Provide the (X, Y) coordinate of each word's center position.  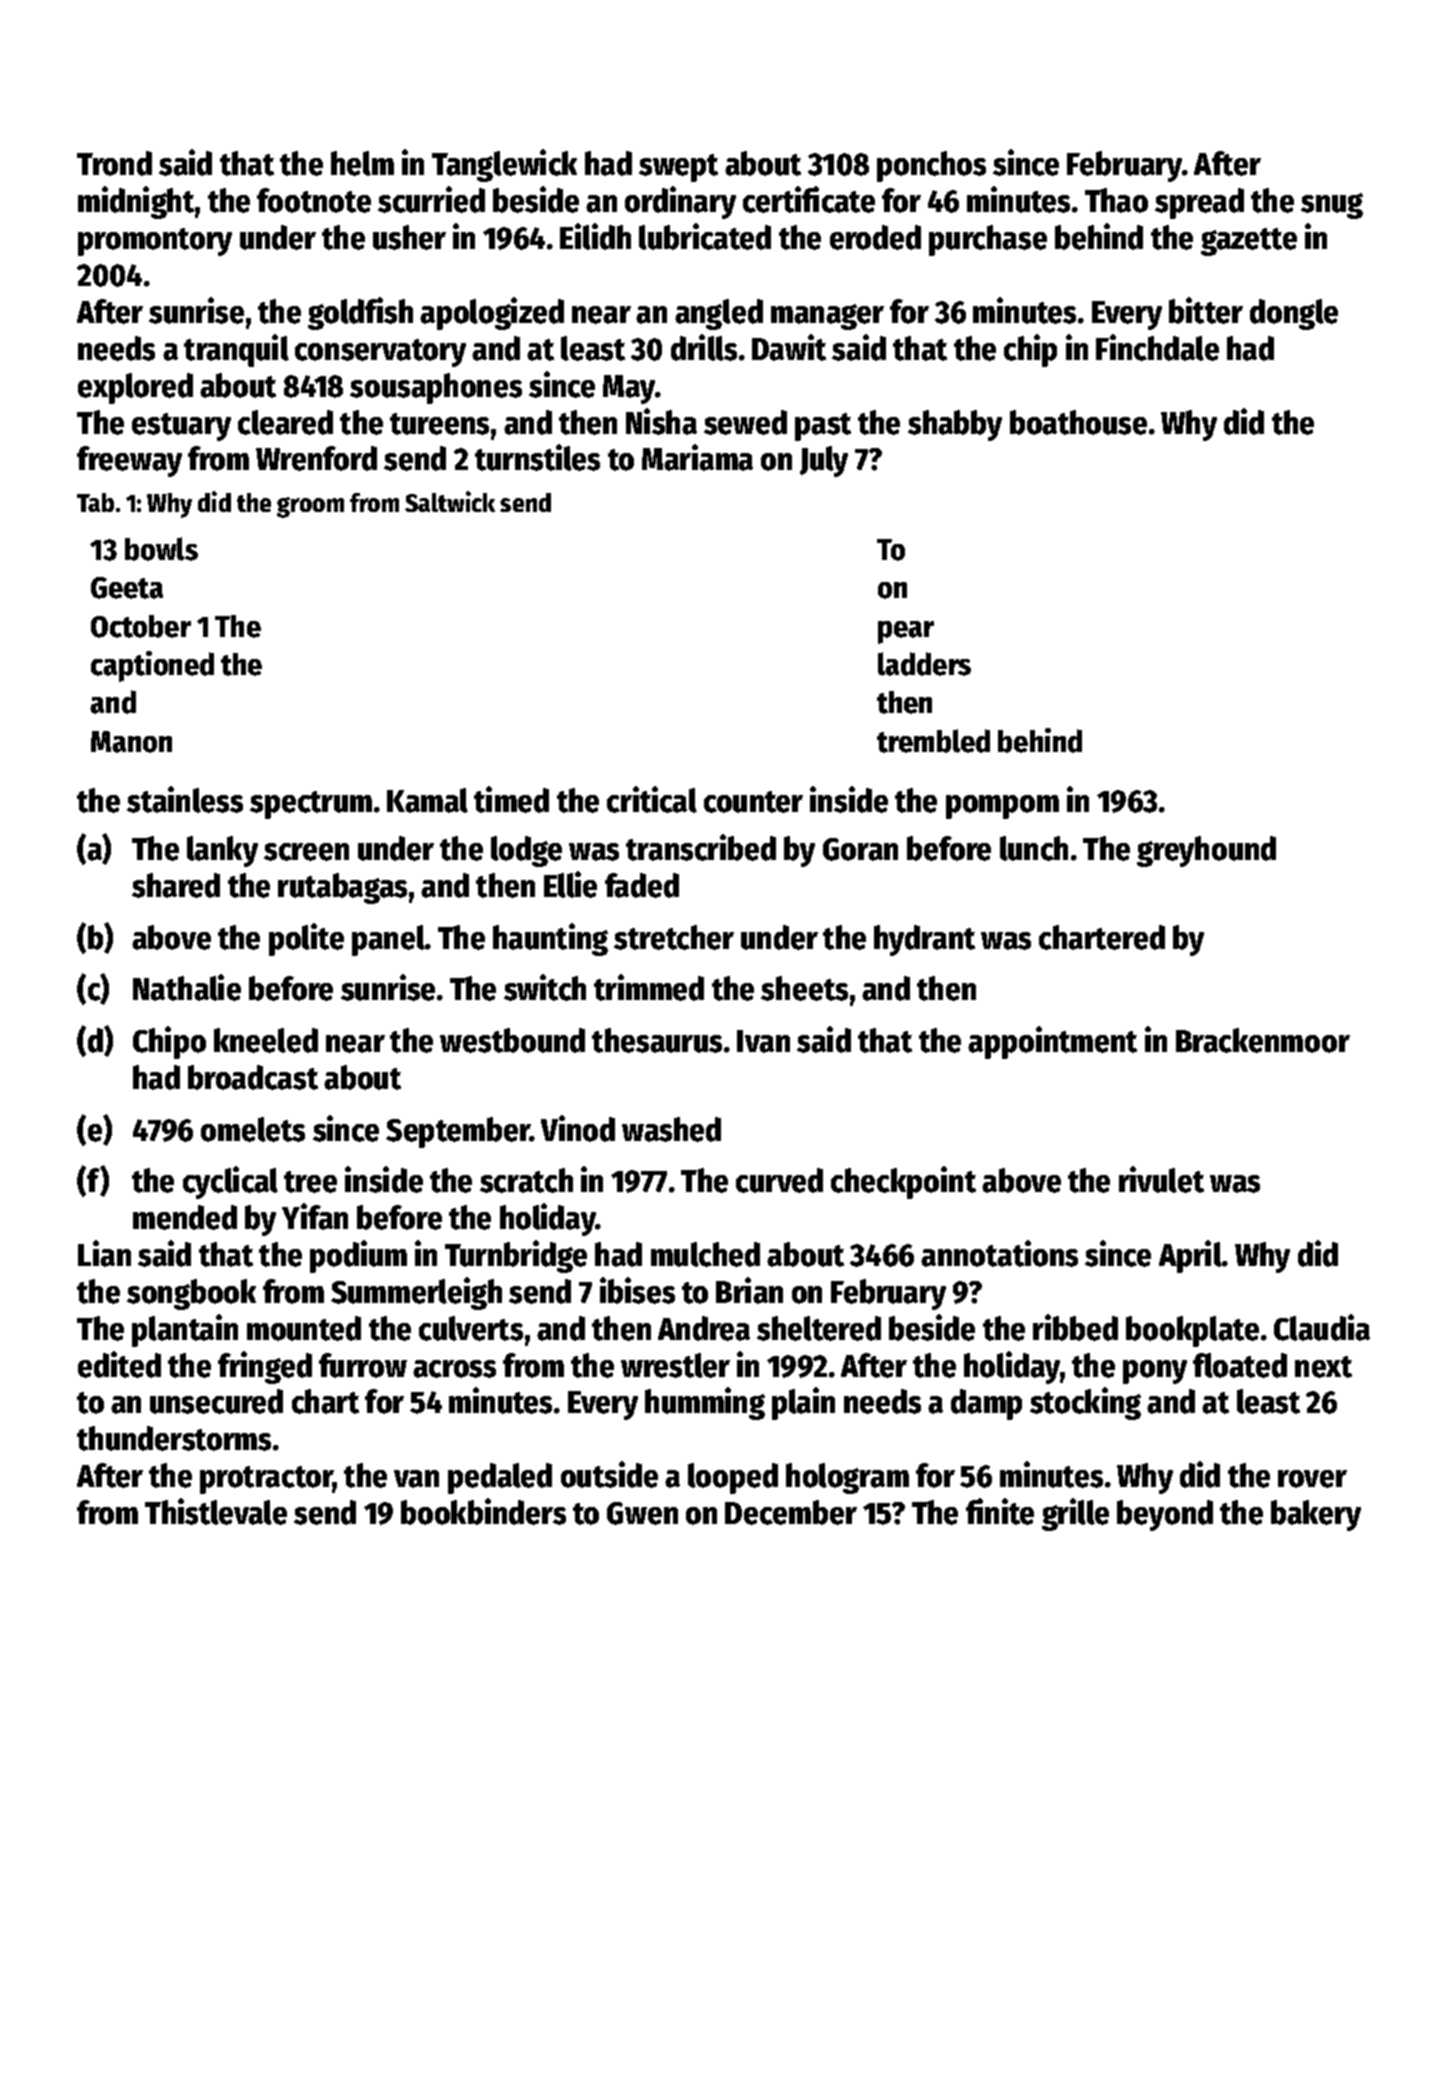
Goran (860, 849)
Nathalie (187, 987)
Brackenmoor (1263, 1040)
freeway (129, 461)
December (791, 1512)
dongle (1294, 314)
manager (827, 317)
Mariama (697, 457)
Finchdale (1157, 347)
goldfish (360, 313)
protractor (266, 1480)
